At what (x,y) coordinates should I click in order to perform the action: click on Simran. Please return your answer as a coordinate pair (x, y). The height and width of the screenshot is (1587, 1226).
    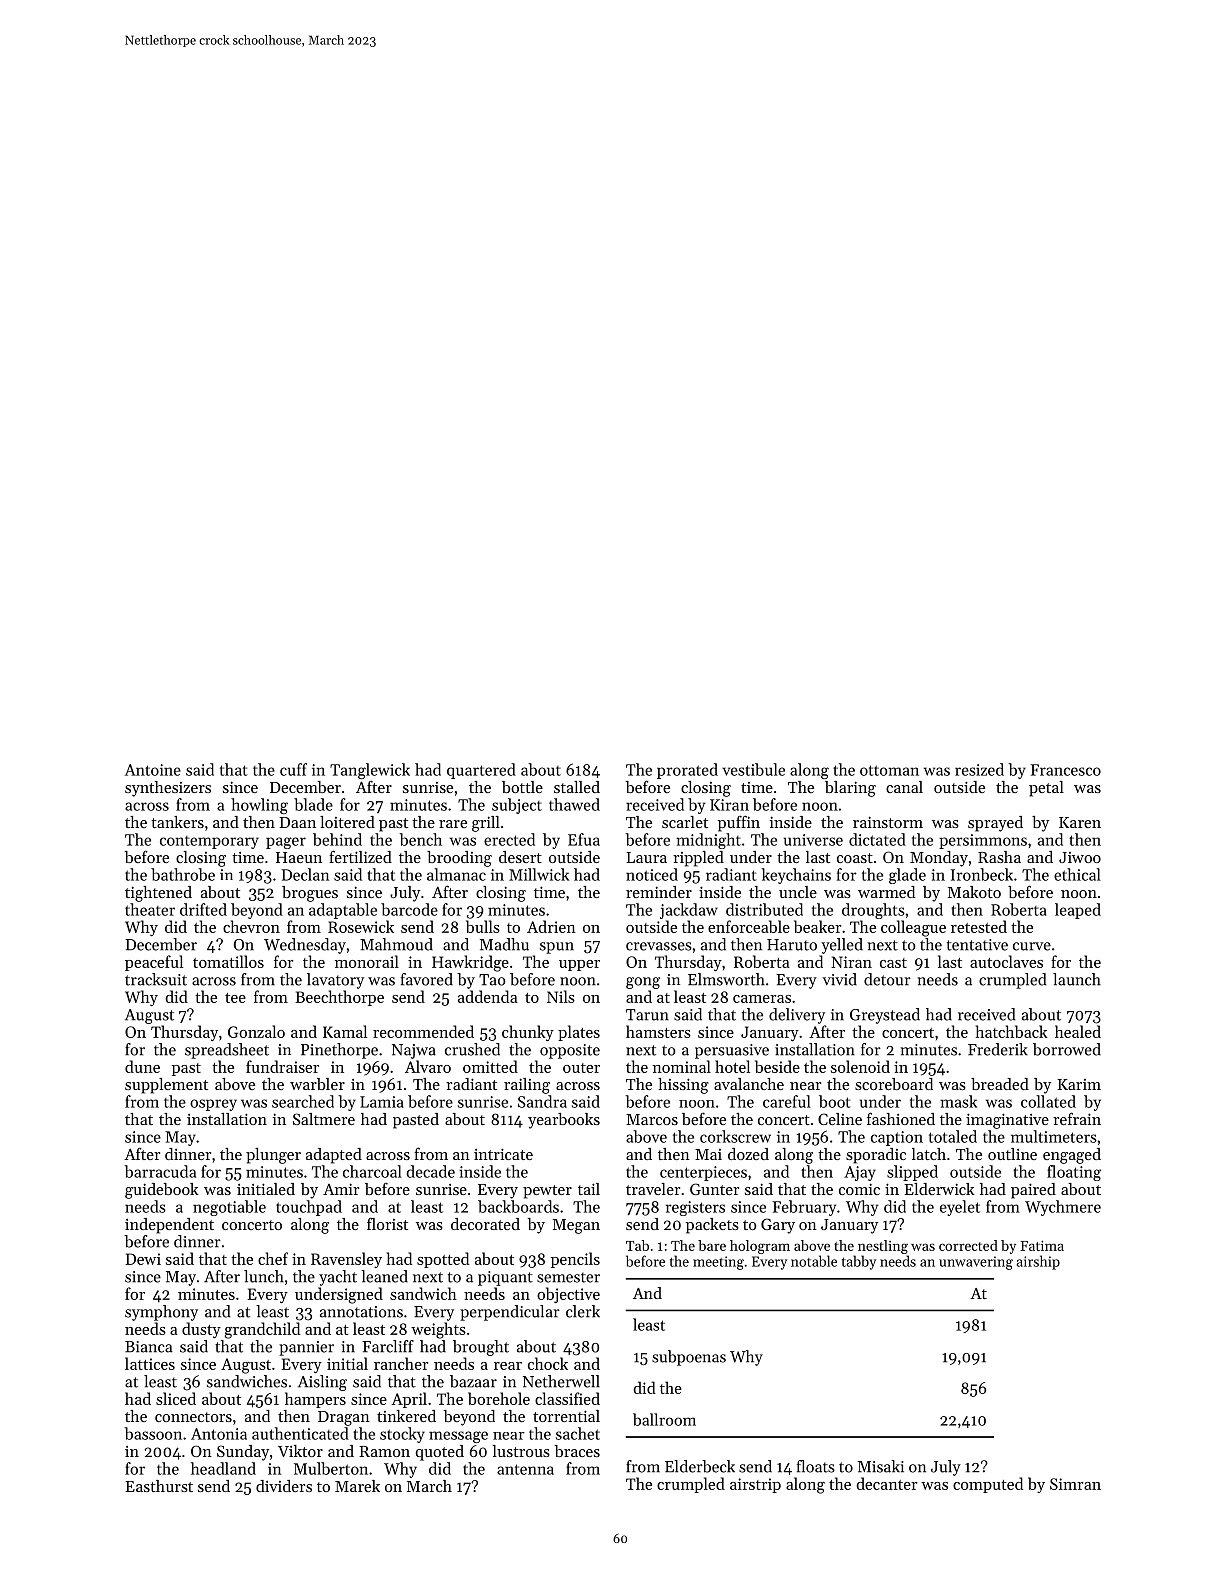
    Looking at the image, I should click on (1075, 1484).
